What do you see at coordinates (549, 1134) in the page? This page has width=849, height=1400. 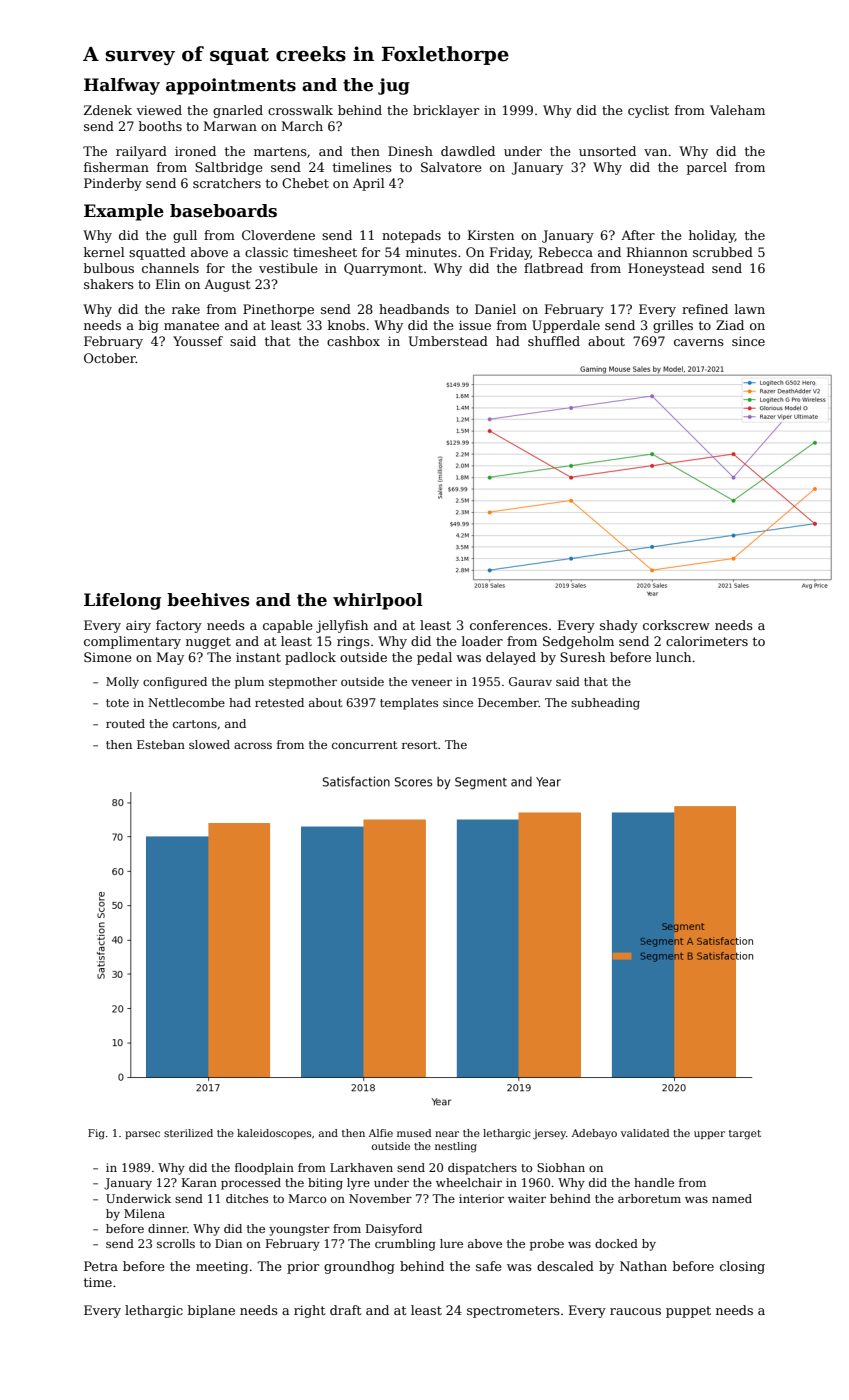 I see `jersey` at bounding box center [549, 1134].
